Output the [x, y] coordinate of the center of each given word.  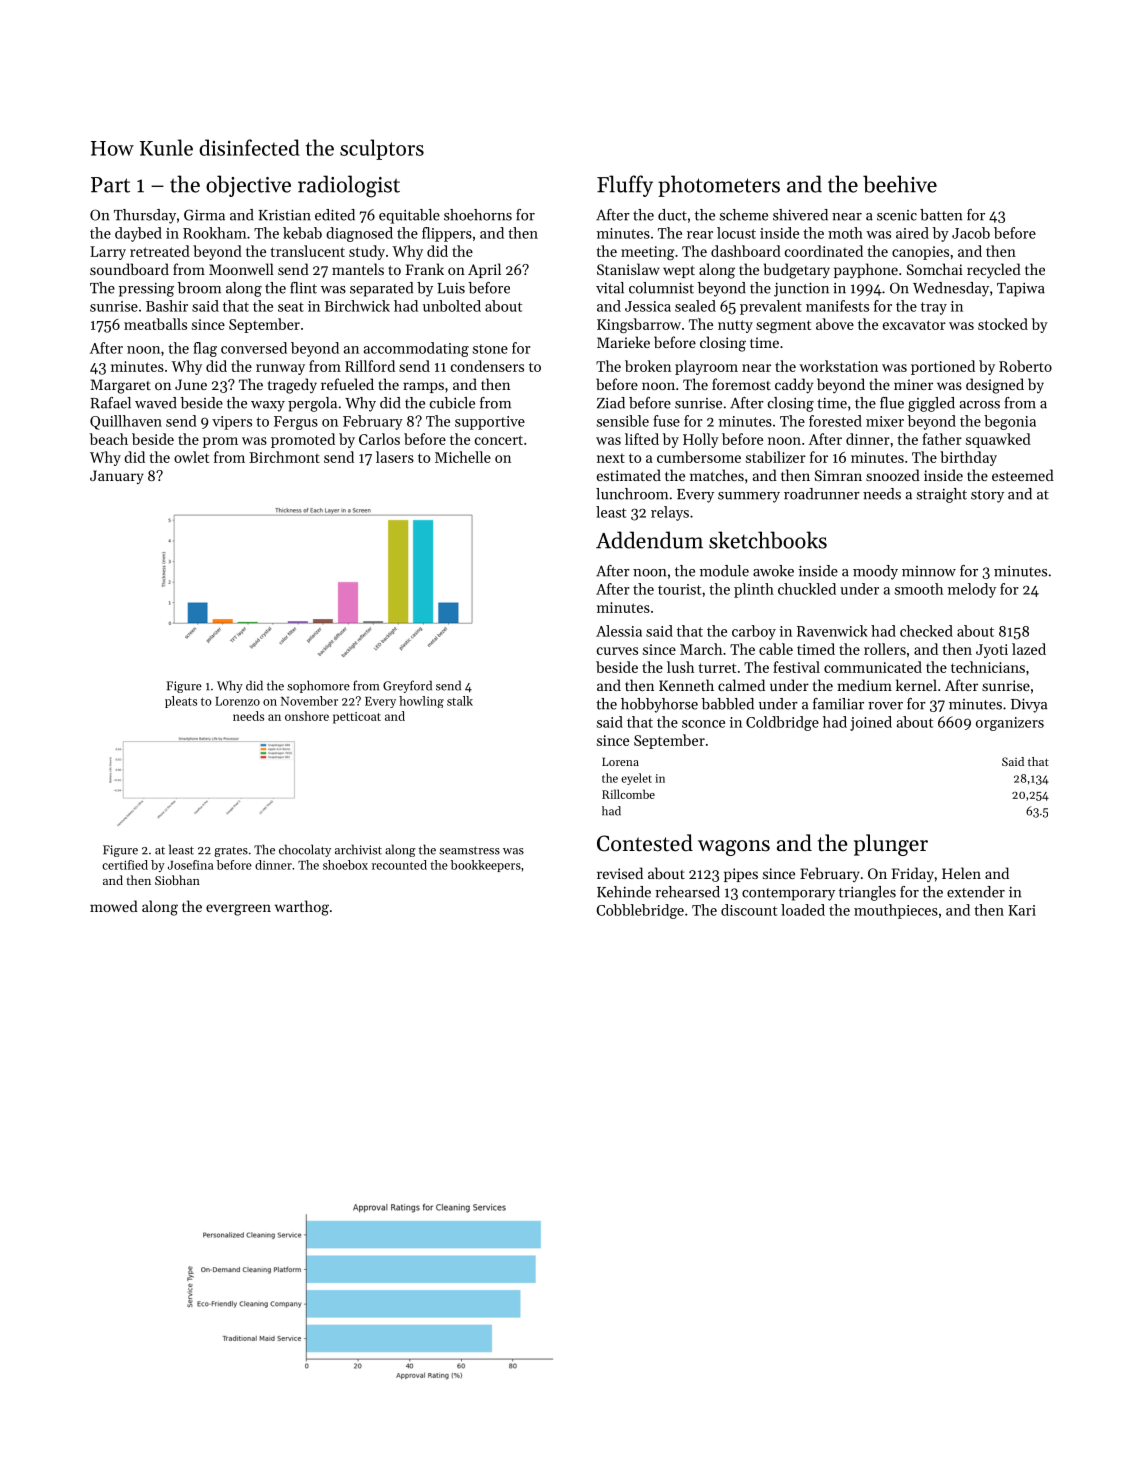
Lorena [620, 761]
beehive [900, 184]
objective [248, 186]
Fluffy [625, 186]
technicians [988, 667]
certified [125, 865]
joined [871, 723]
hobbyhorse [659, 705]
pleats [181, 702]
